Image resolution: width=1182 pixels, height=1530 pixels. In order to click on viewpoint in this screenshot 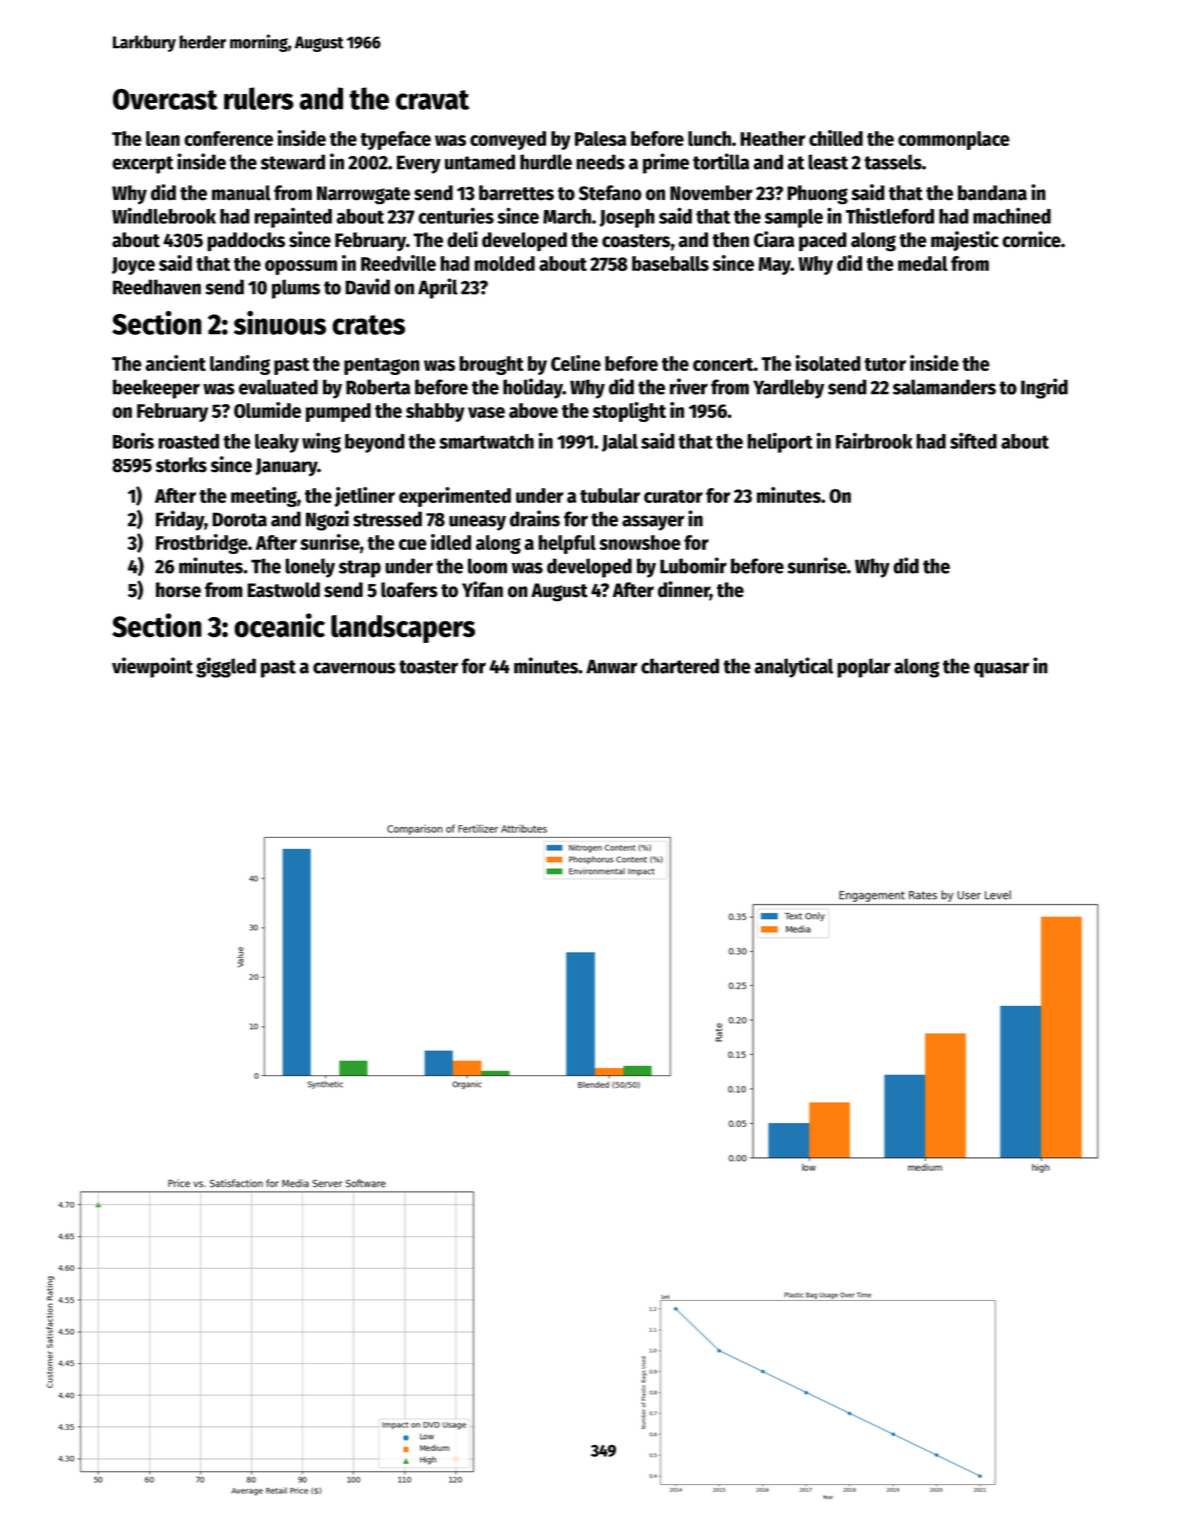, I will do `click(152, 667)`.
